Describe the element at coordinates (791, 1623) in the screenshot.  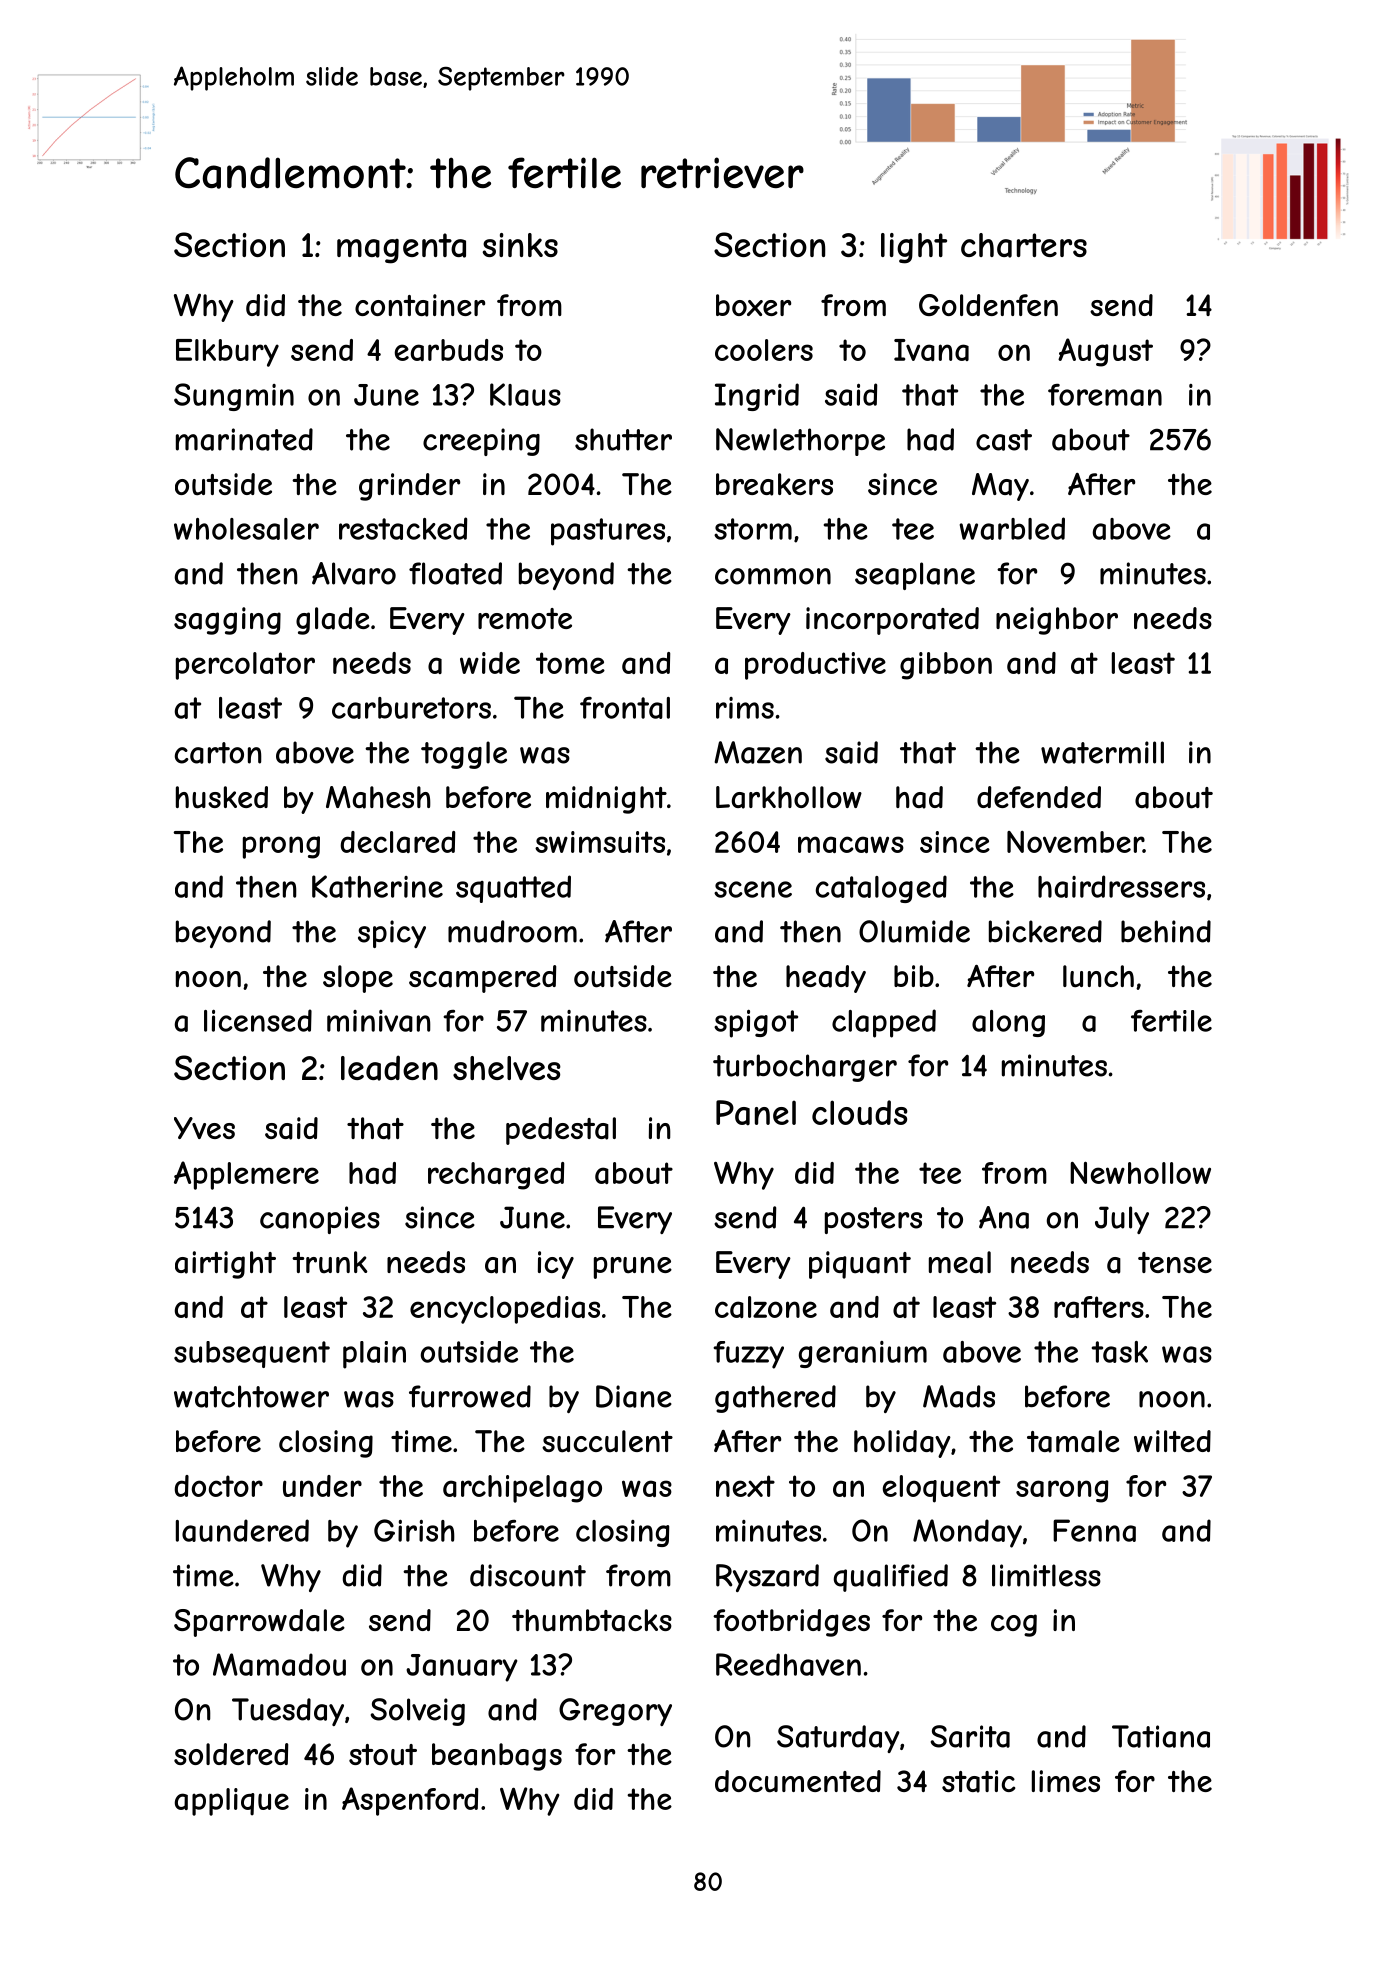
I see `footbridges` at that location.
